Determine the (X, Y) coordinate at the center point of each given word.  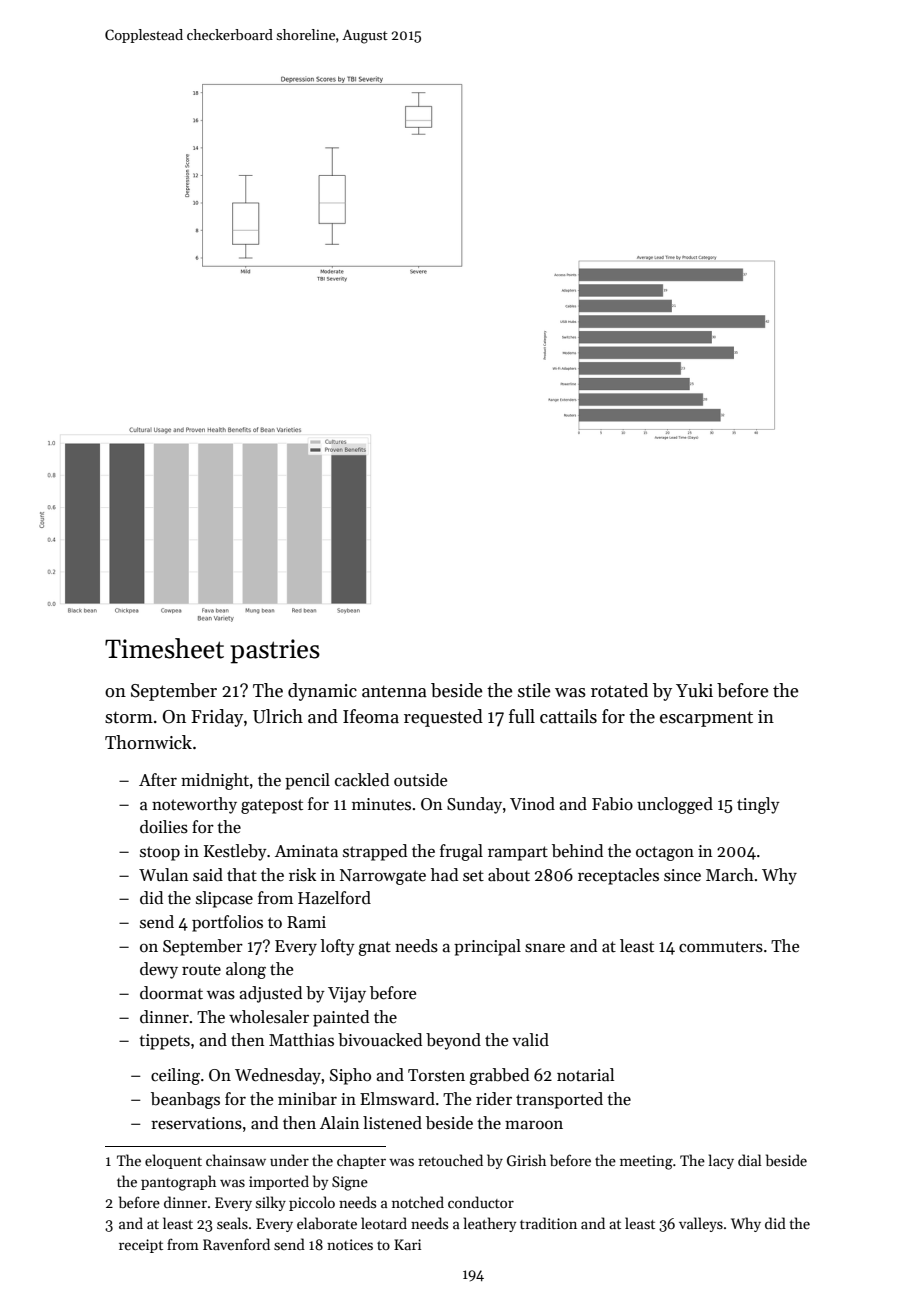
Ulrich (278, 716)
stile (534, 690)
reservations (196, 1123)
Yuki (694, 690)
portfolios (227, 923)
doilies (164, 827)
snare (545, 948)
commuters (721, 947)
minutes (381, 804)
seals (232, 1223)
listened (392, 1123)
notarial (585, 1075)
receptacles (618, 876)
